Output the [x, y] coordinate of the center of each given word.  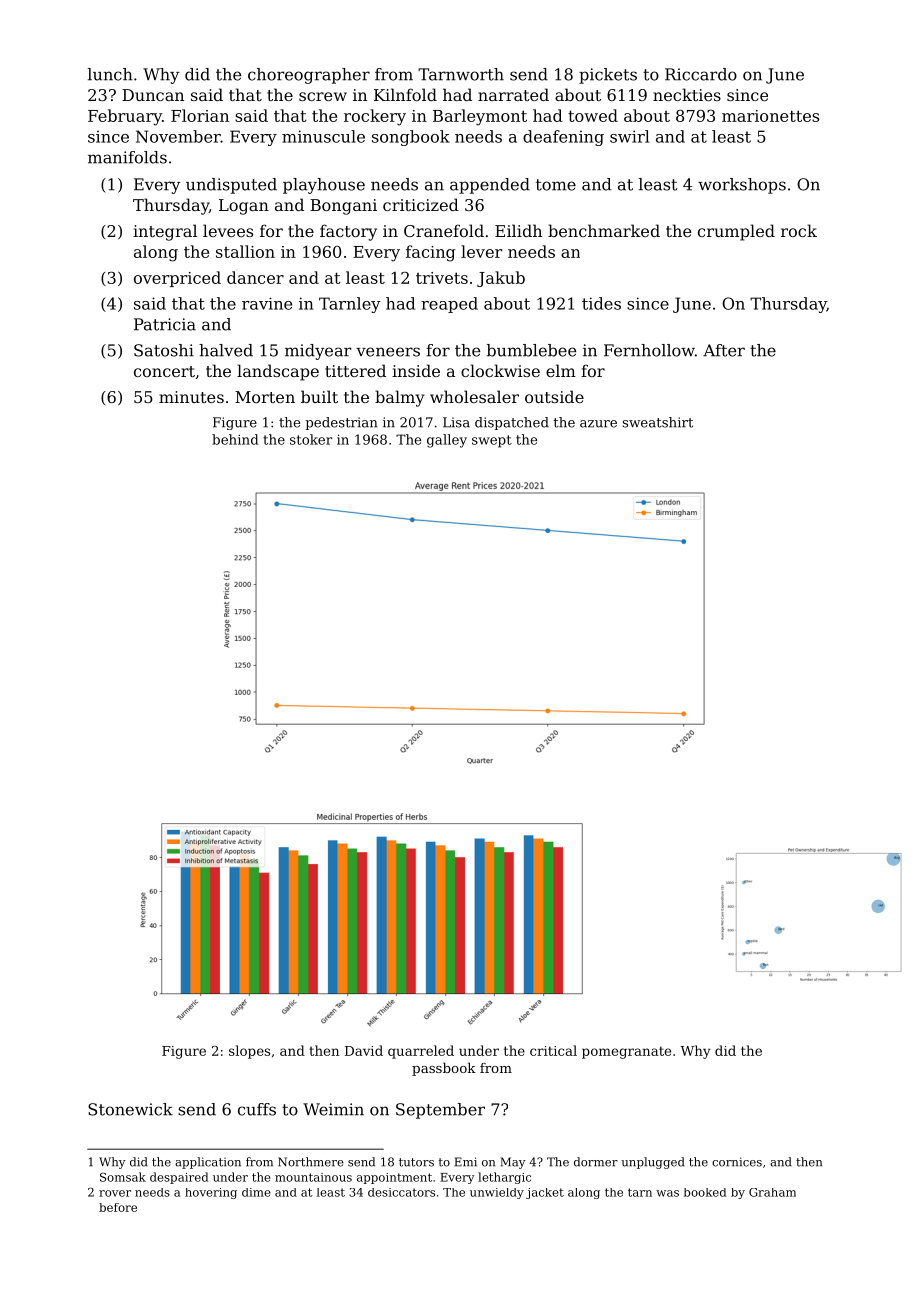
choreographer [309, 76]
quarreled [421, 1052]
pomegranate [626, 1052]
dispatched [512, 423]
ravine [267, 303]
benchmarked [604, 230]
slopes [249, 1052]
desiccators [401, 1192]
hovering [211, 1193]
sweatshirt [658, 422]
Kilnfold [405, 94]
